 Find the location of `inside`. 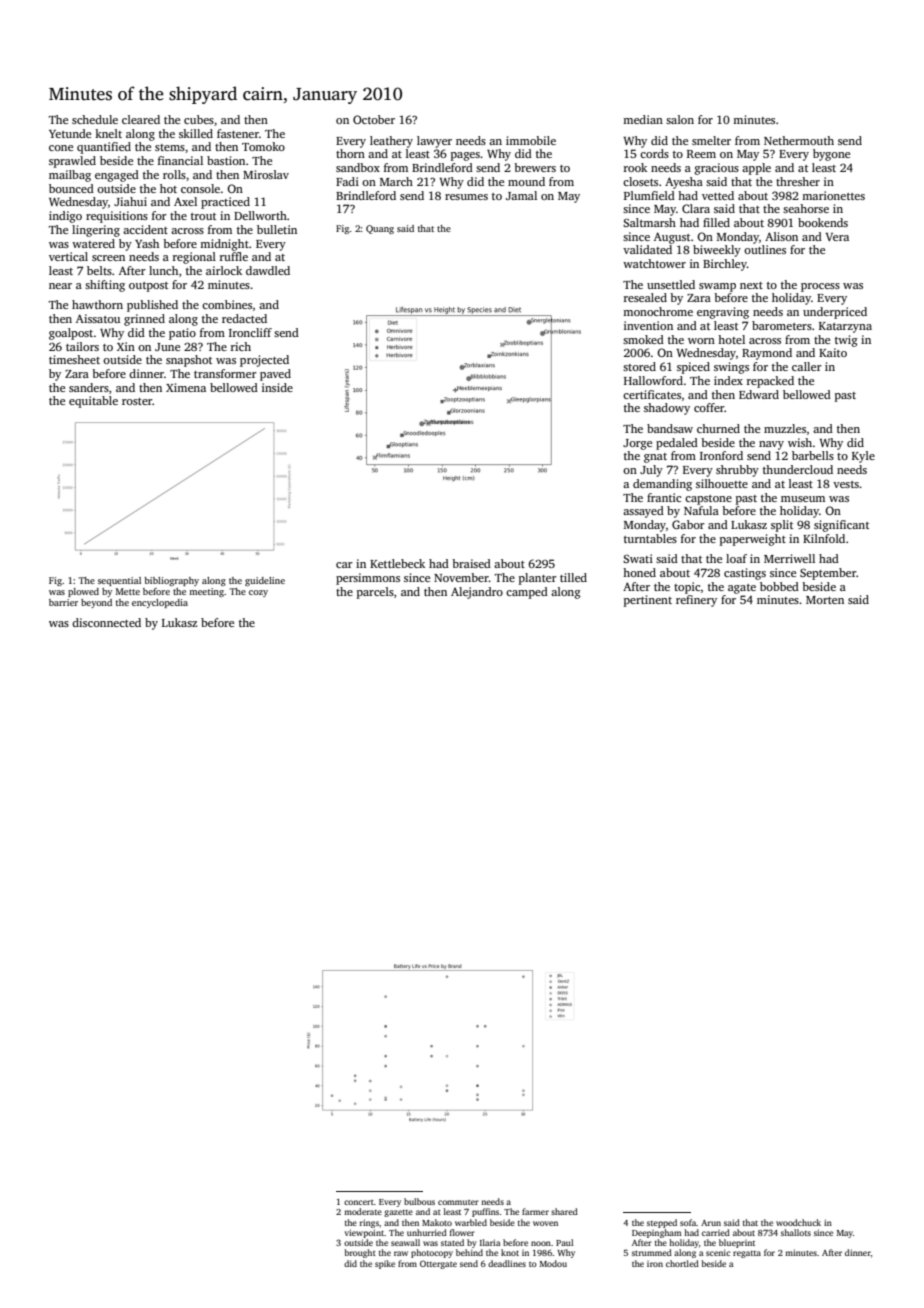

inside is located at coordinates (277, 387).
